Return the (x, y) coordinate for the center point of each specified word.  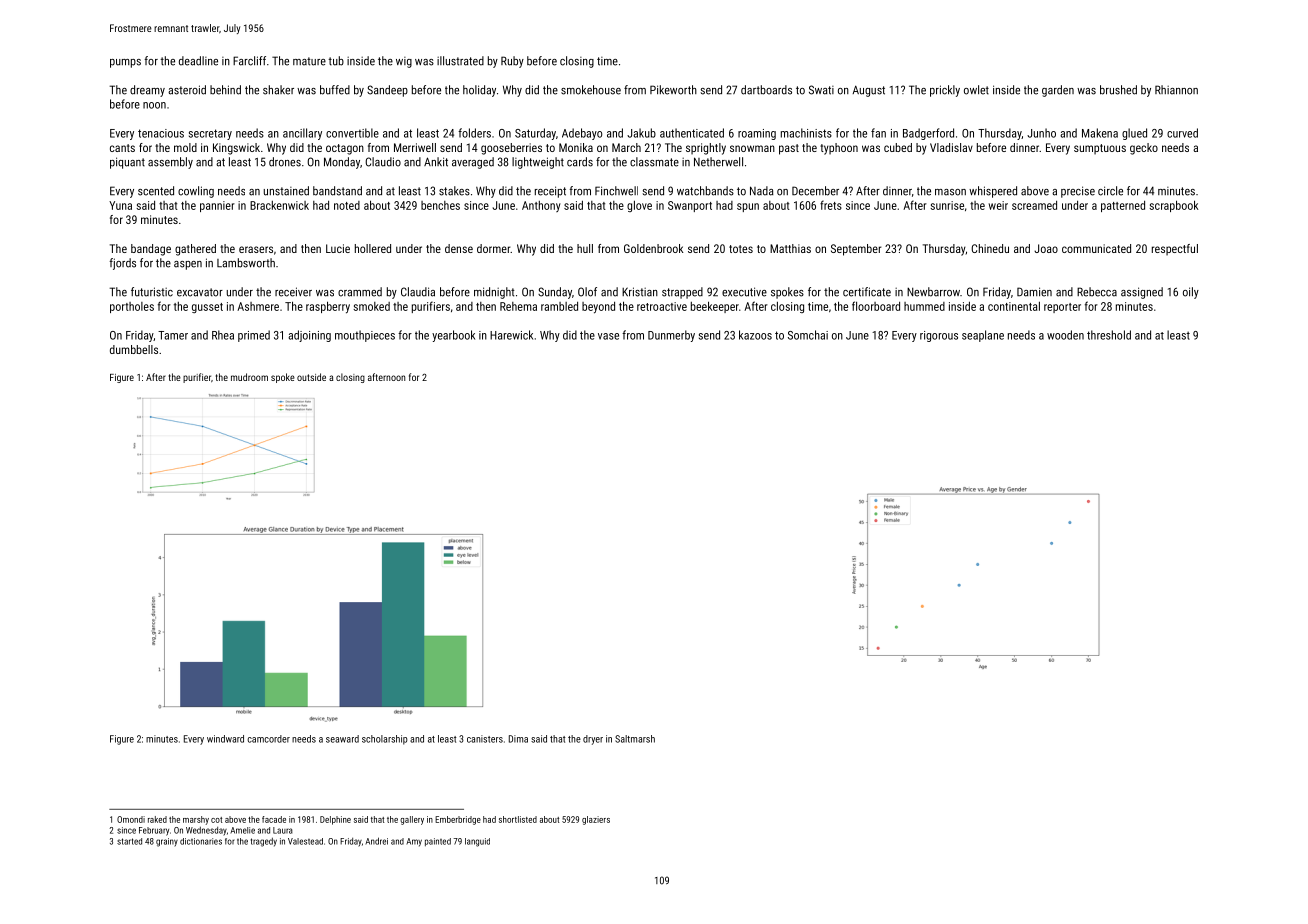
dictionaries (201, 841)
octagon (345, 149)
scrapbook (1173, 206)
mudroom (249, 377)
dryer (593, 740)
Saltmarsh (635, 739)
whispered (993, 192)
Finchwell (616, 191)
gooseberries (511, 149)
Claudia (418, 292)
